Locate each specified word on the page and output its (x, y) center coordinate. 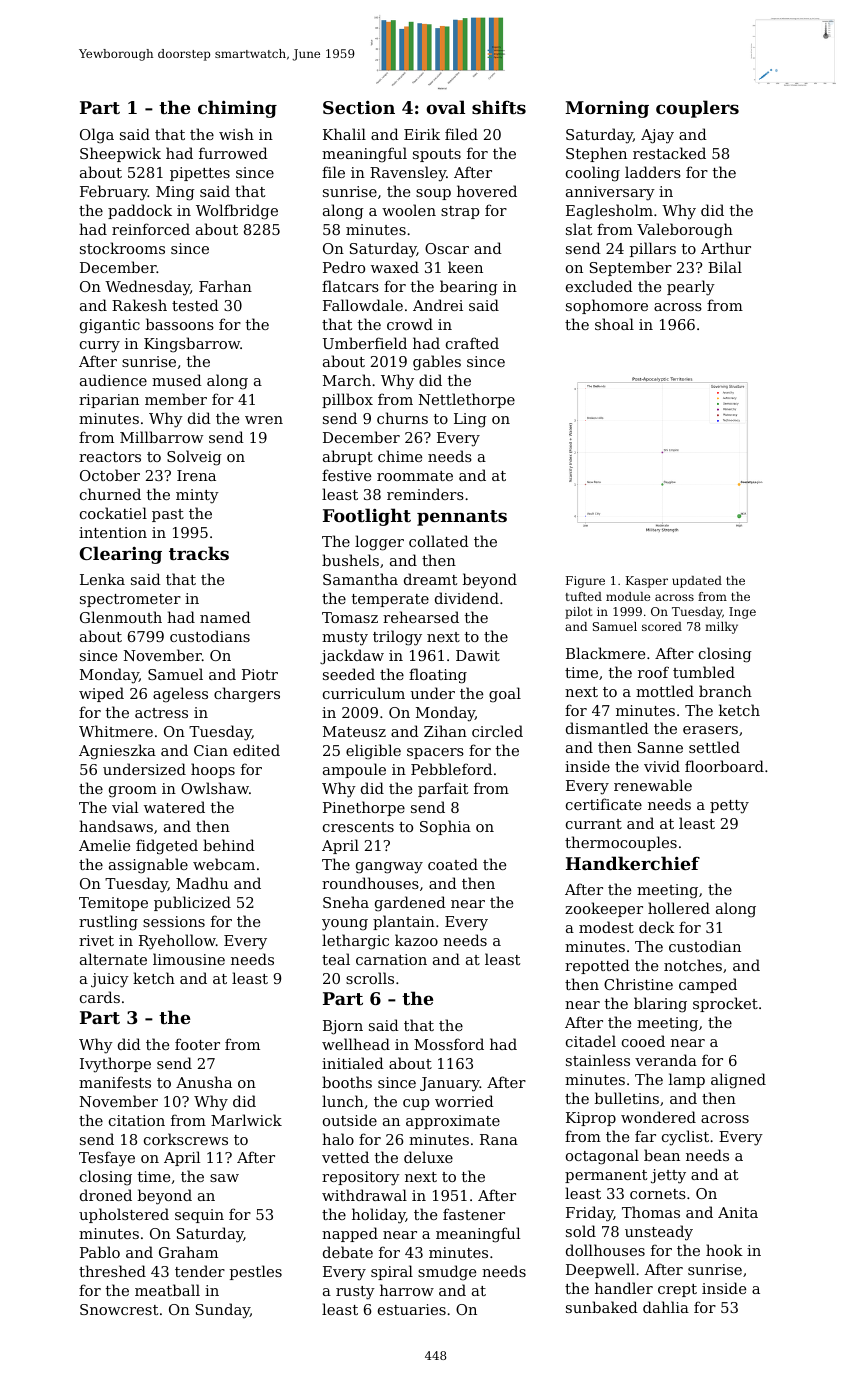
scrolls (370, 978)
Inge (742, 613)
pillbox (347, 400)
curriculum (364, 693)
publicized (192, 903)
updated (697, 582)
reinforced (151, 229)
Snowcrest (119, 1309)
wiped (101, 694)
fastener (474, 1214)
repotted (597, 966)
